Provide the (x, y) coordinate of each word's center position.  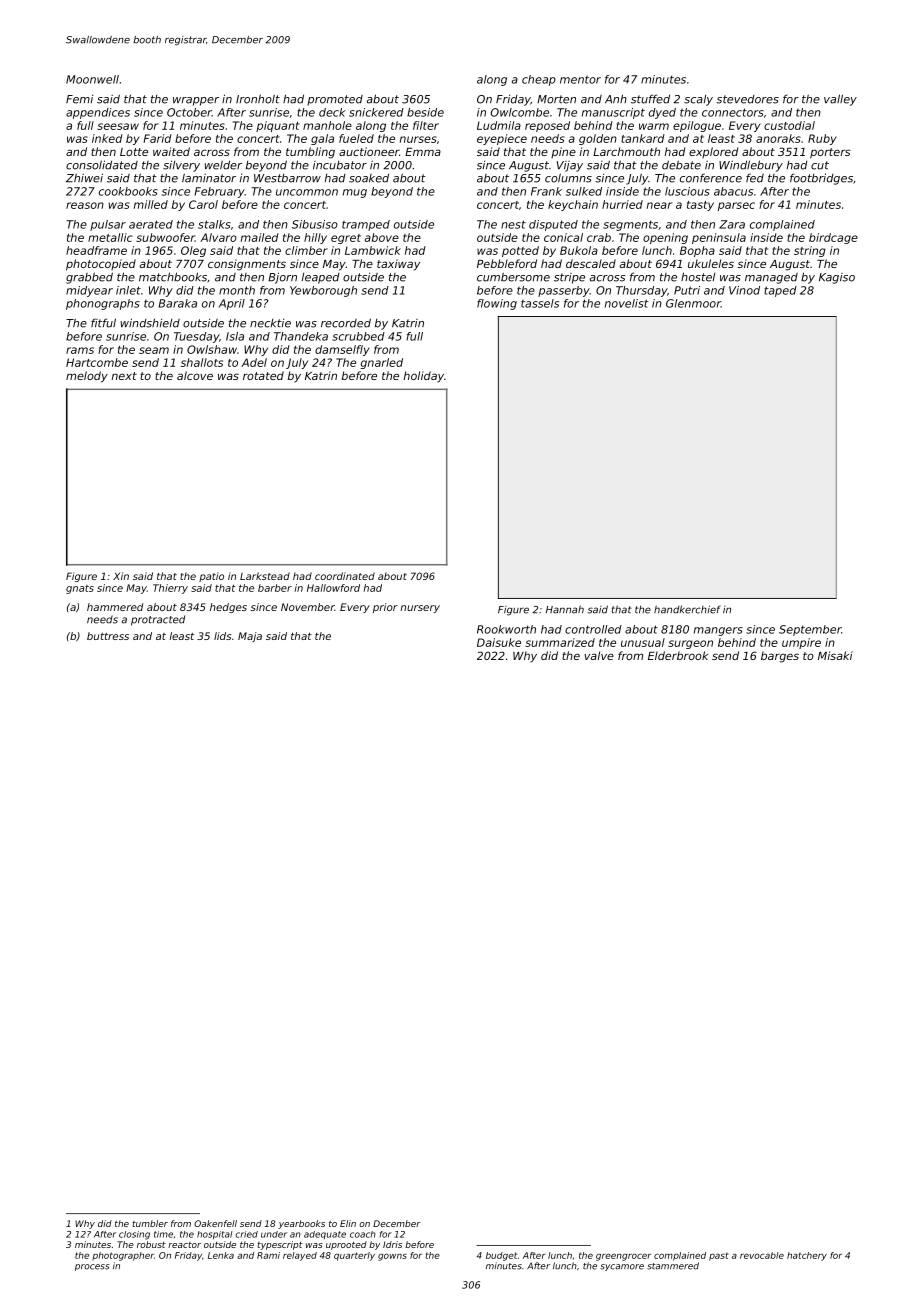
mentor (580, 80)
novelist (627, 303)
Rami (268, 1255)
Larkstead (265, 576)
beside (425, 112)
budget (501, 1256)
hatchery (807, 1256)
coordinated (345, 576)
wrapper (196, 101)
